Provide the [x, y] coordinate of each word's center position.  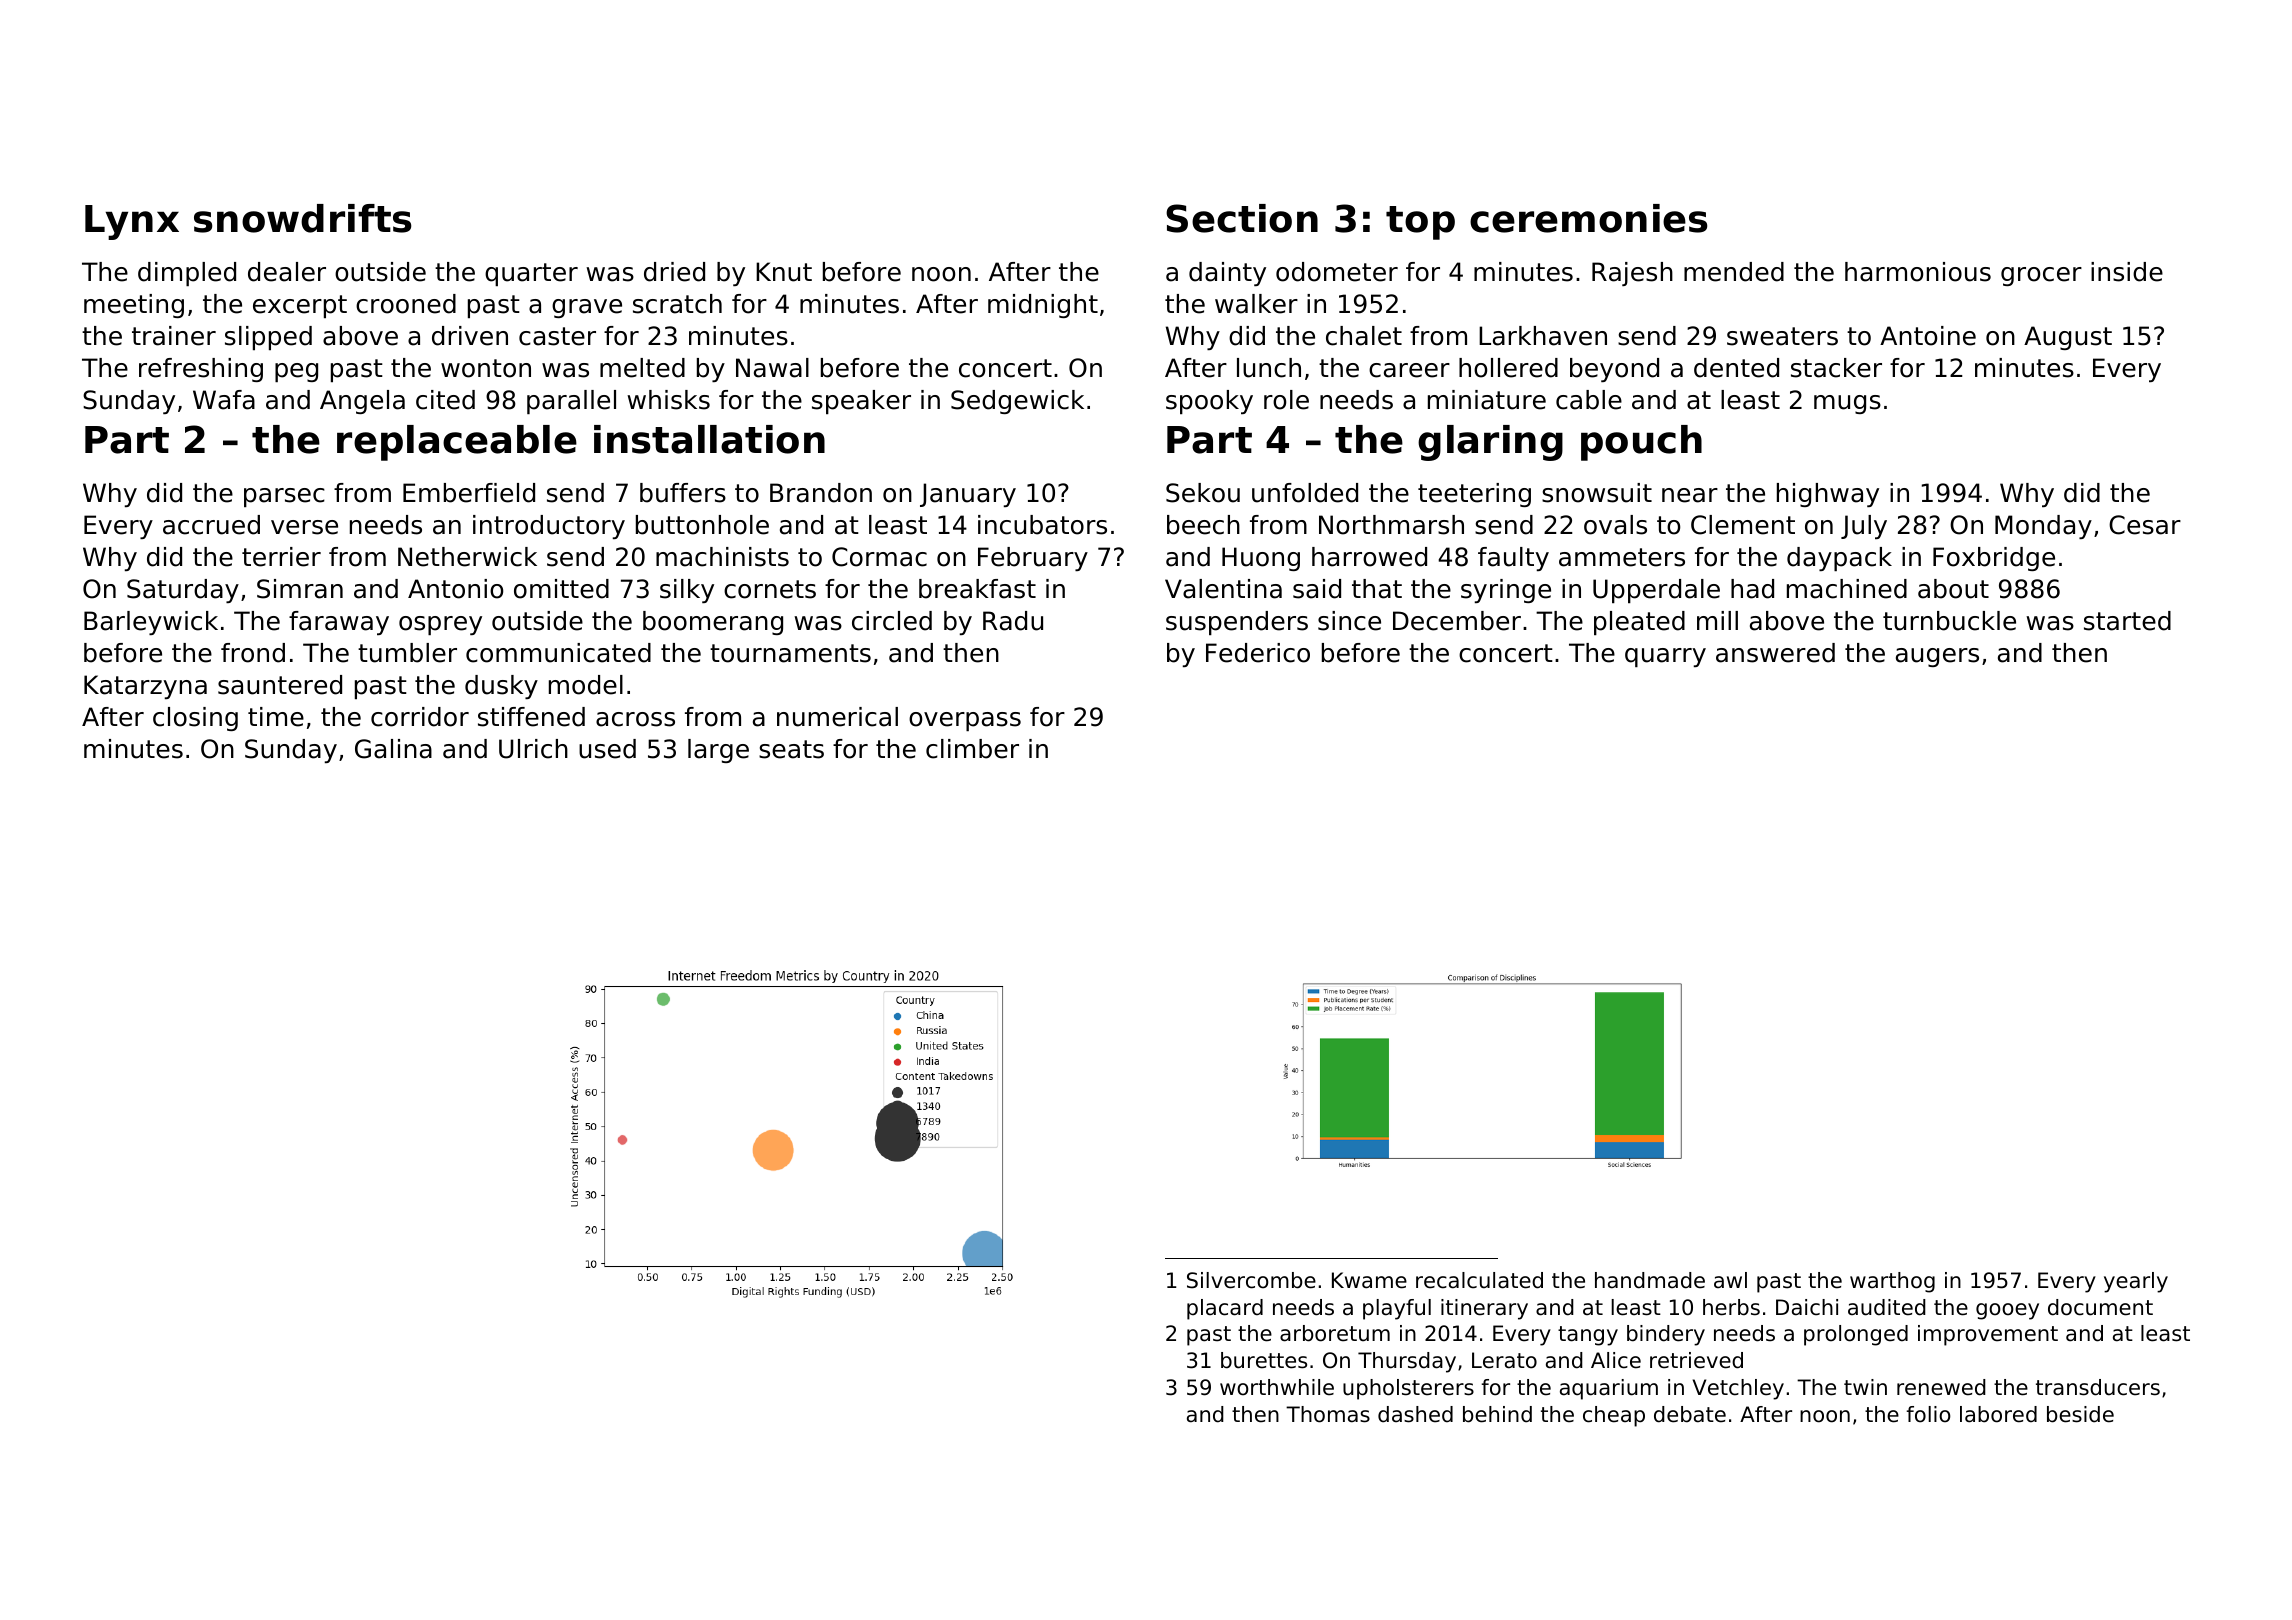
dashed [1415, 1414]
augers [1937, 657]
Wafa [224, 400]
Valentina [1223, 589]
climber [972, 749]
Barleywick [151, 623]
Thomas [1328, 1414]
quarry [1665, 657]
